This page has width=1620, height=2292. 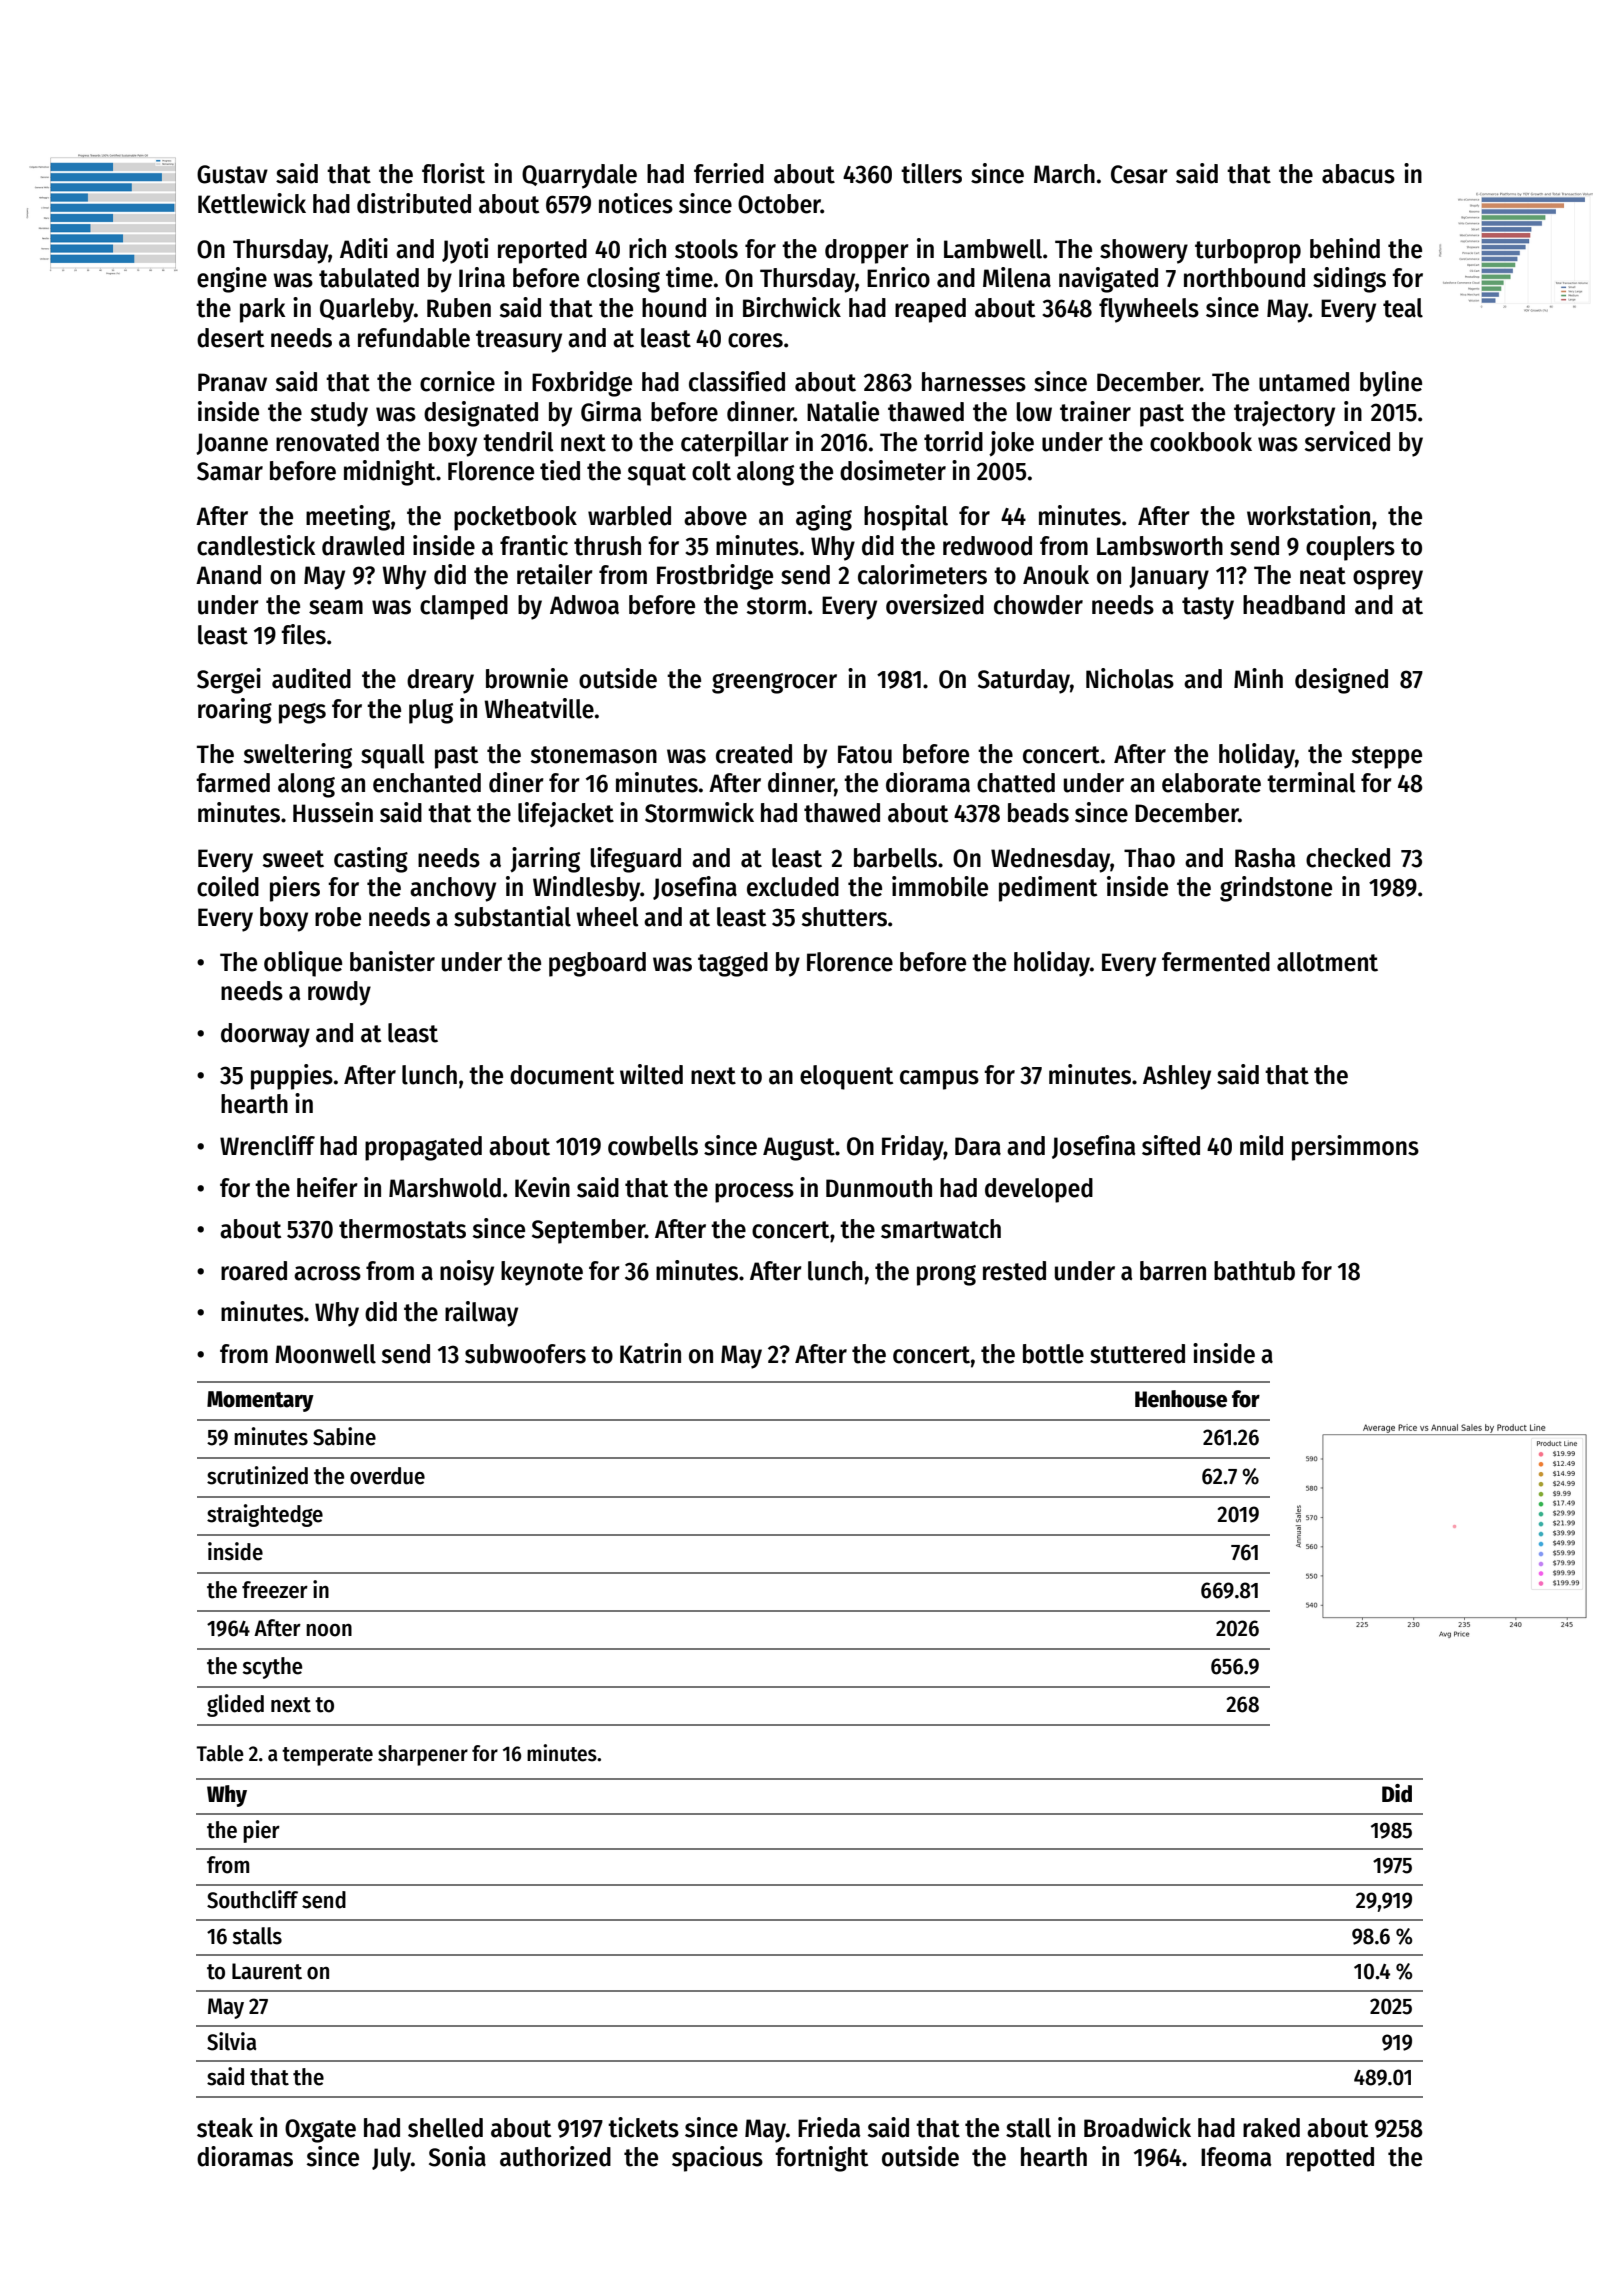 I want to click on Oxgate, so click(x=320, y=2131).
